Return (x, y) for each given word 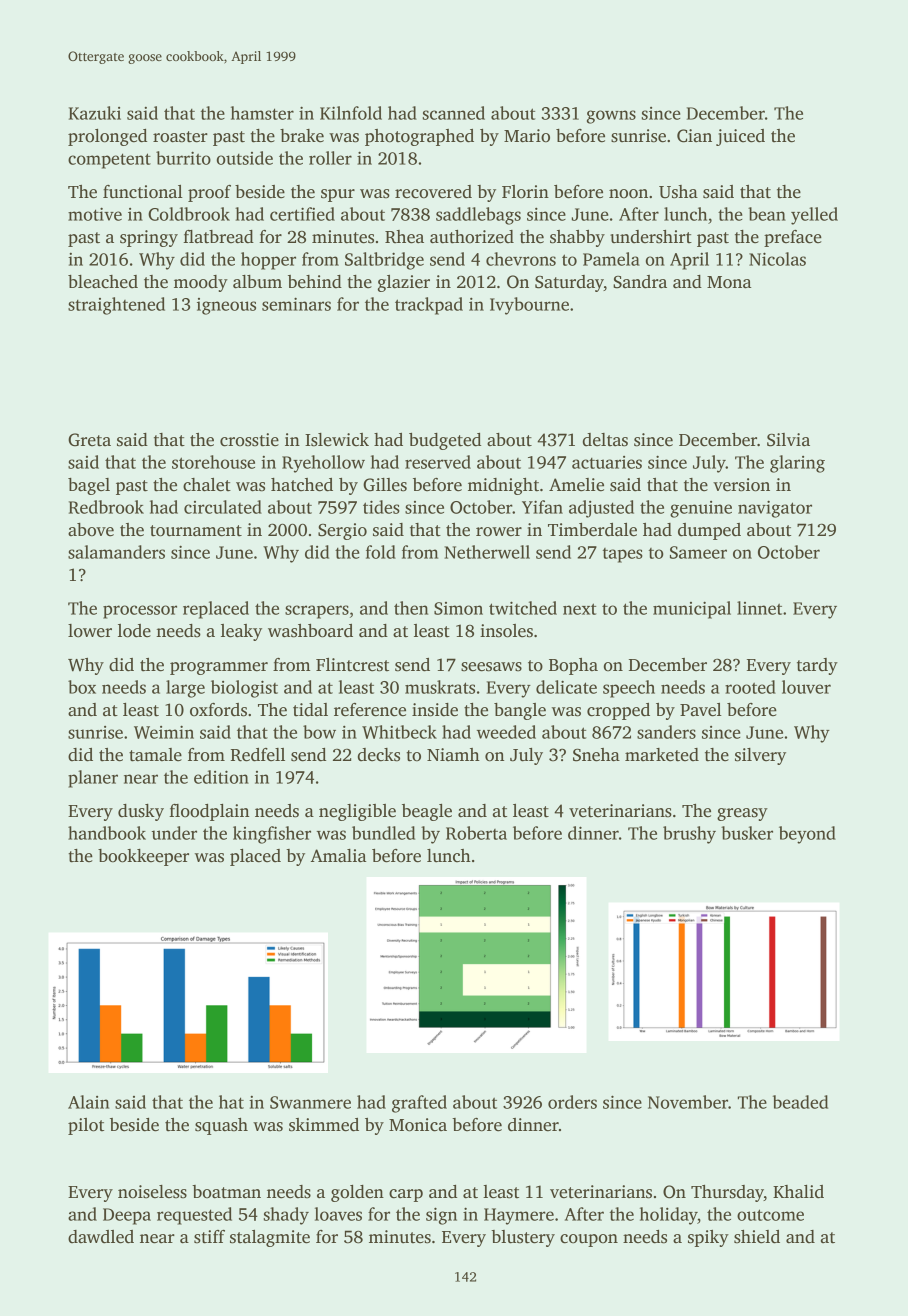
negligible (357, 812)
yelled (814, 216)
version (741, 485)
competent (109, 161)
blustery (523, 1238)
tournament (196, 531)
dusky (141, 812)
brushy (689, 835)
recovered (433, 192)
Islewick (337, 440)
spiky (708, 1238)
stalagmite (270, 1238)
